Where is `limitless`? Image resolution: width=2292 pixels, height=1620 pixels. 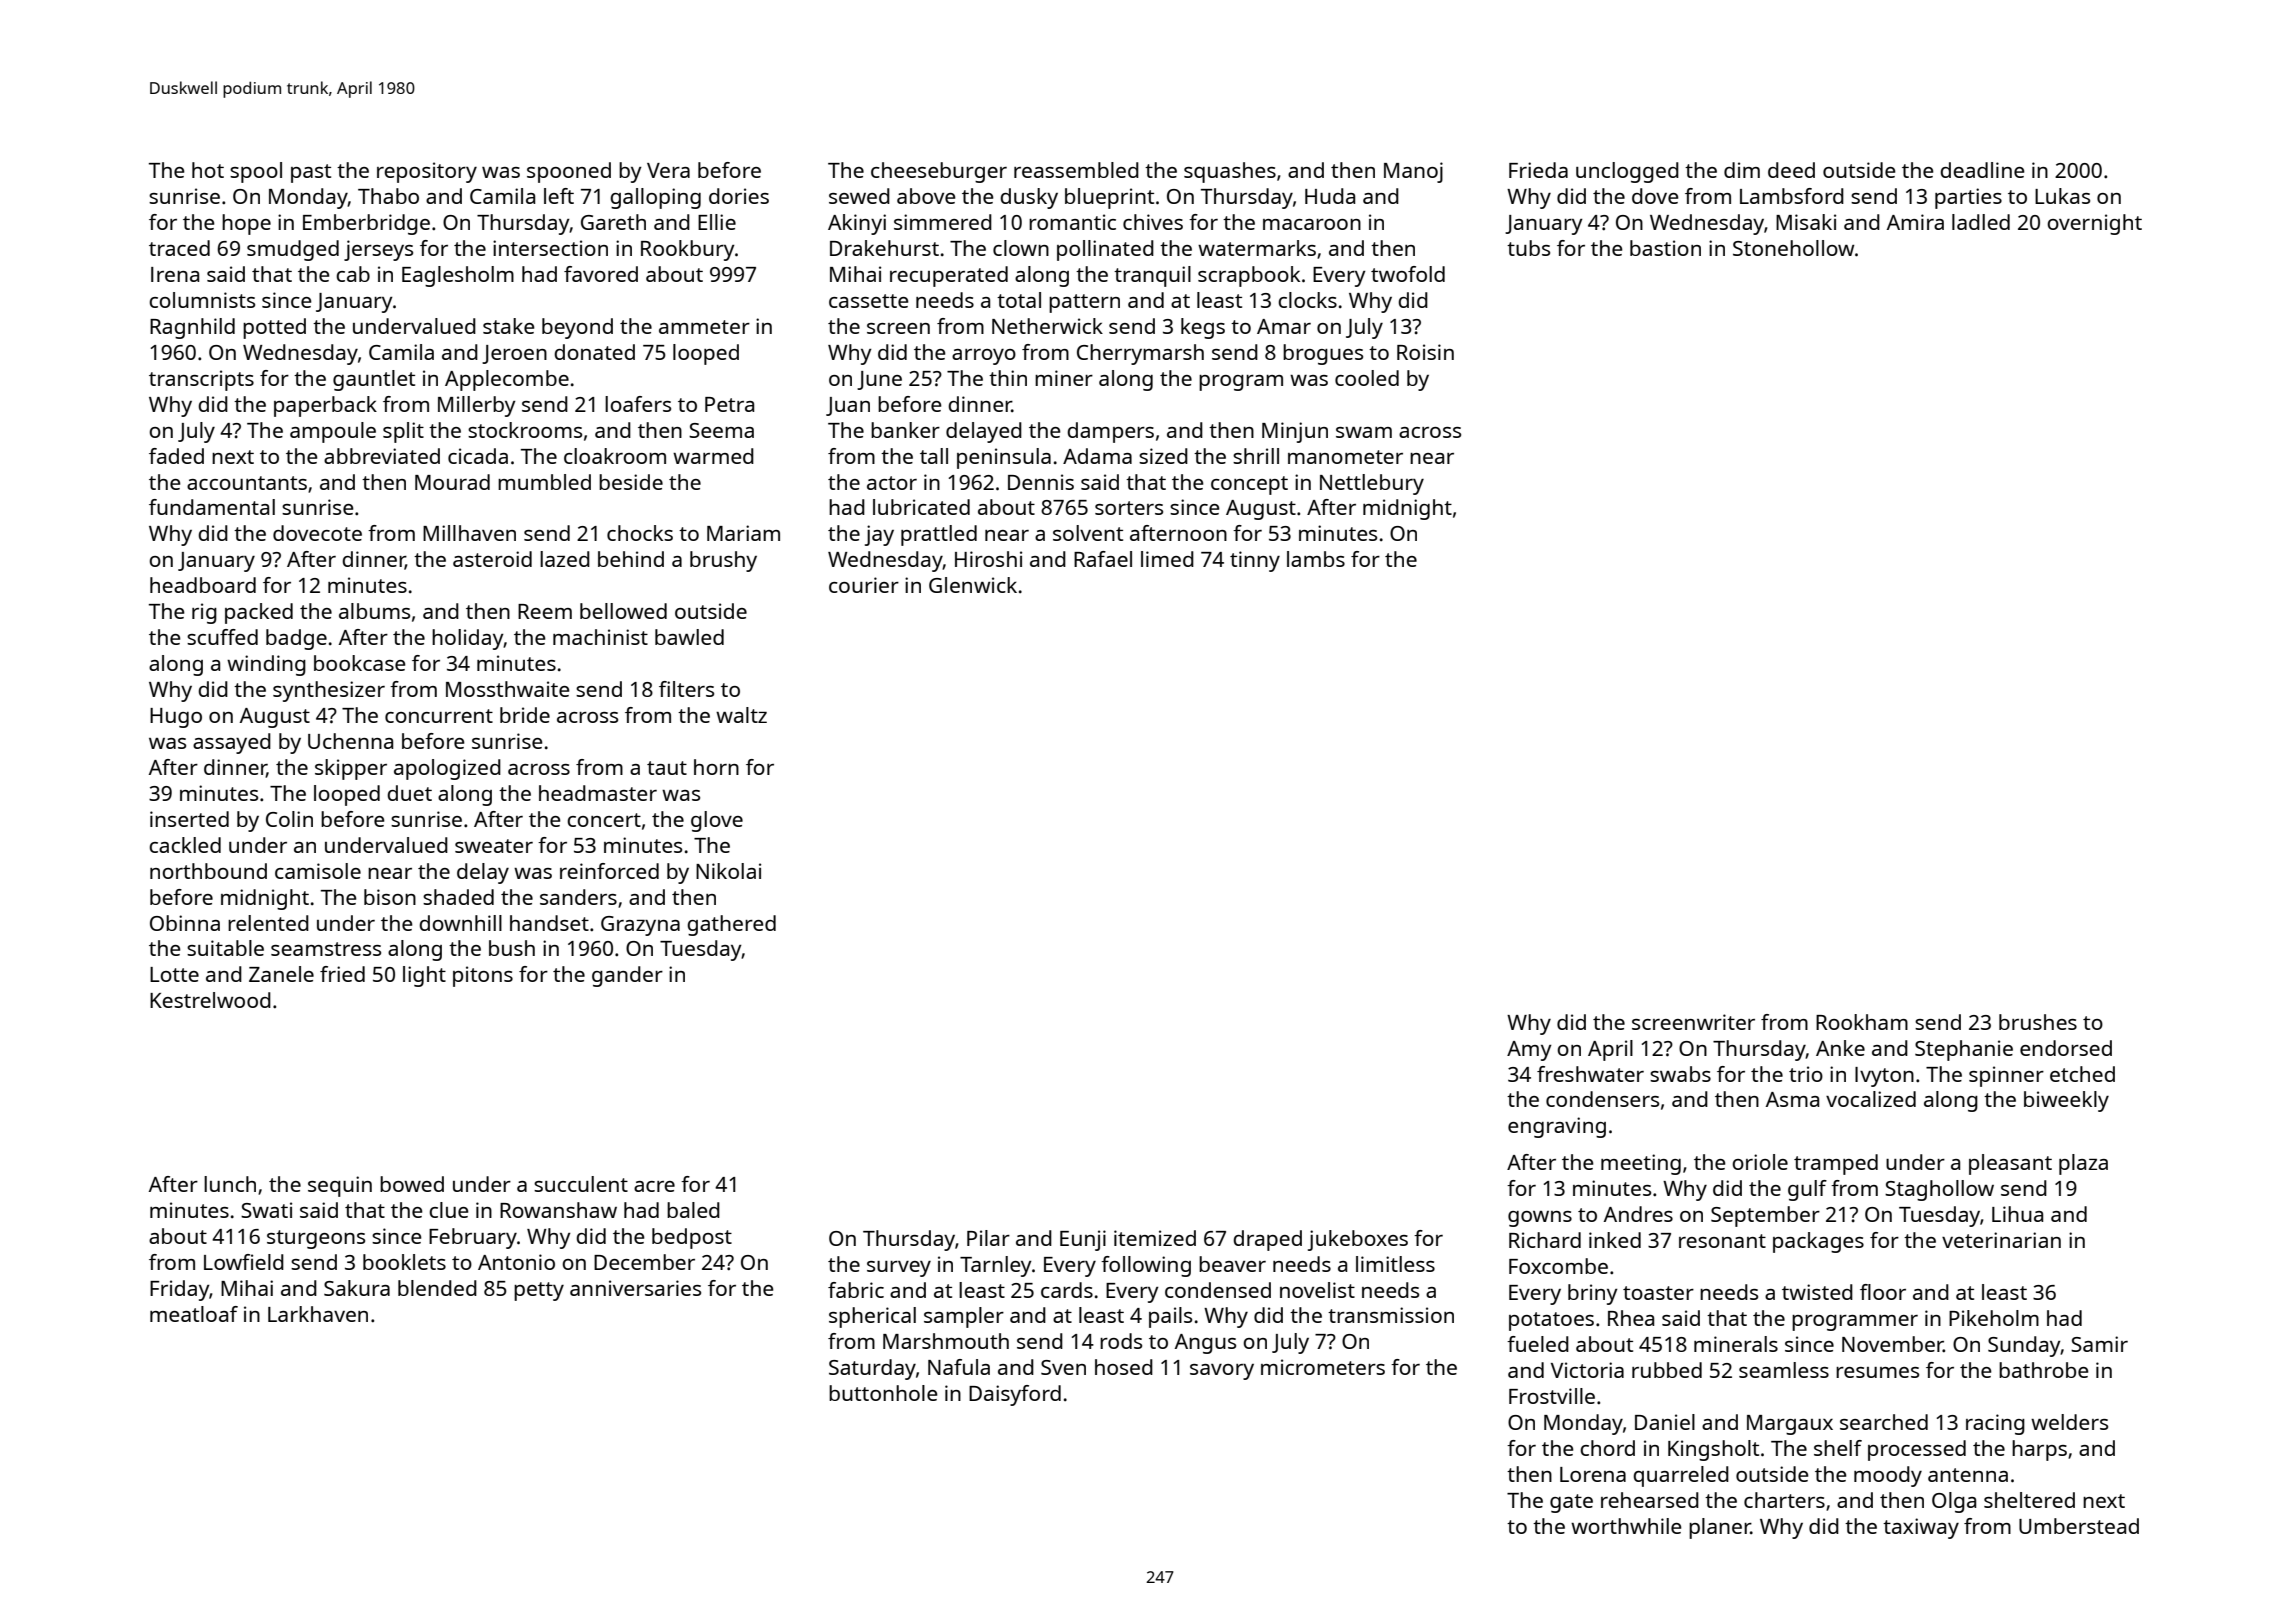 limitless is located at coordinates (1395, 1264).
